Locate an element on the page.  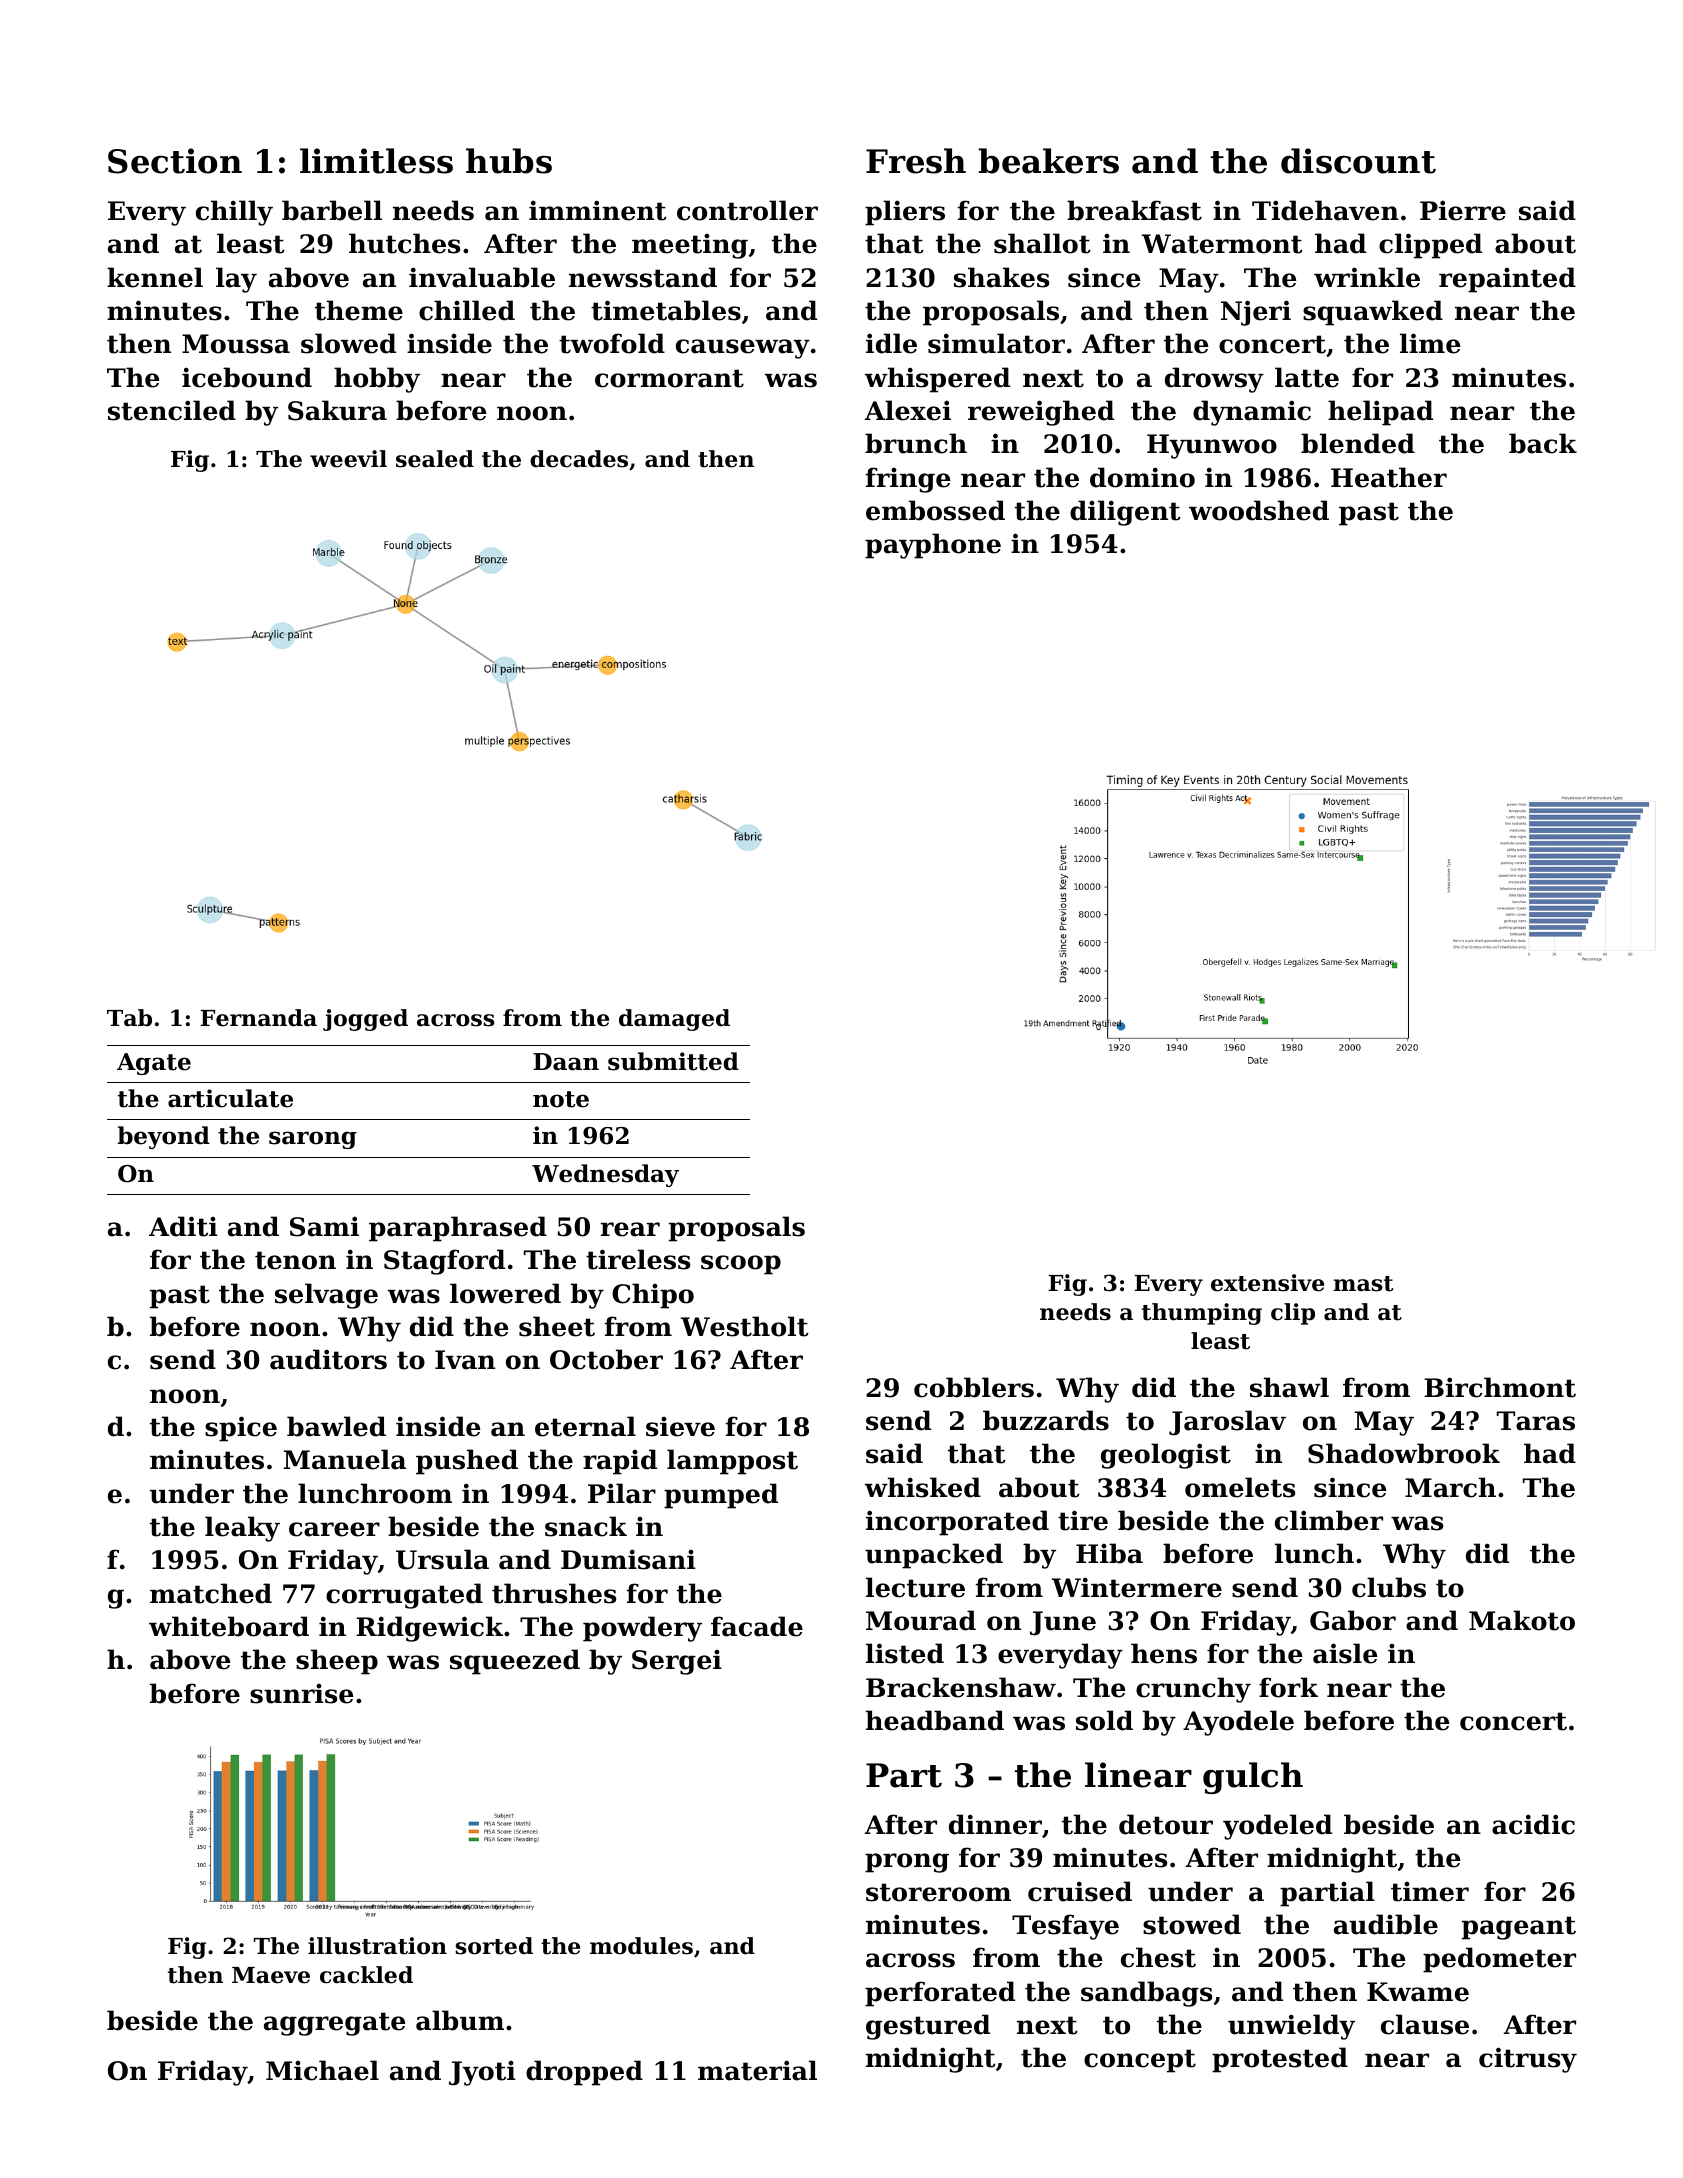
concept is located at coordinates (1140, 2061).
